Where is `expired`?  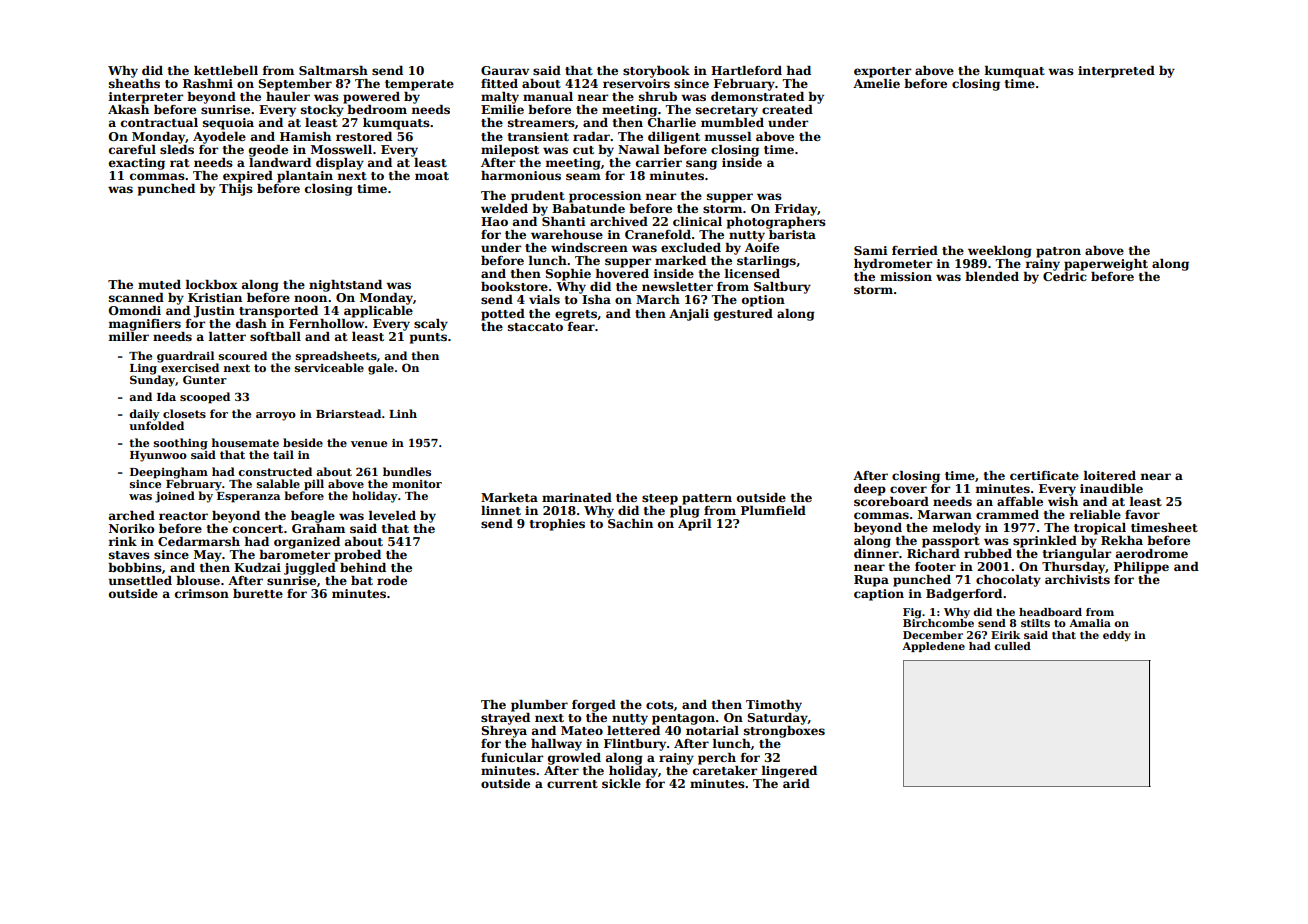
expired is located at coordinates (248, 177).
